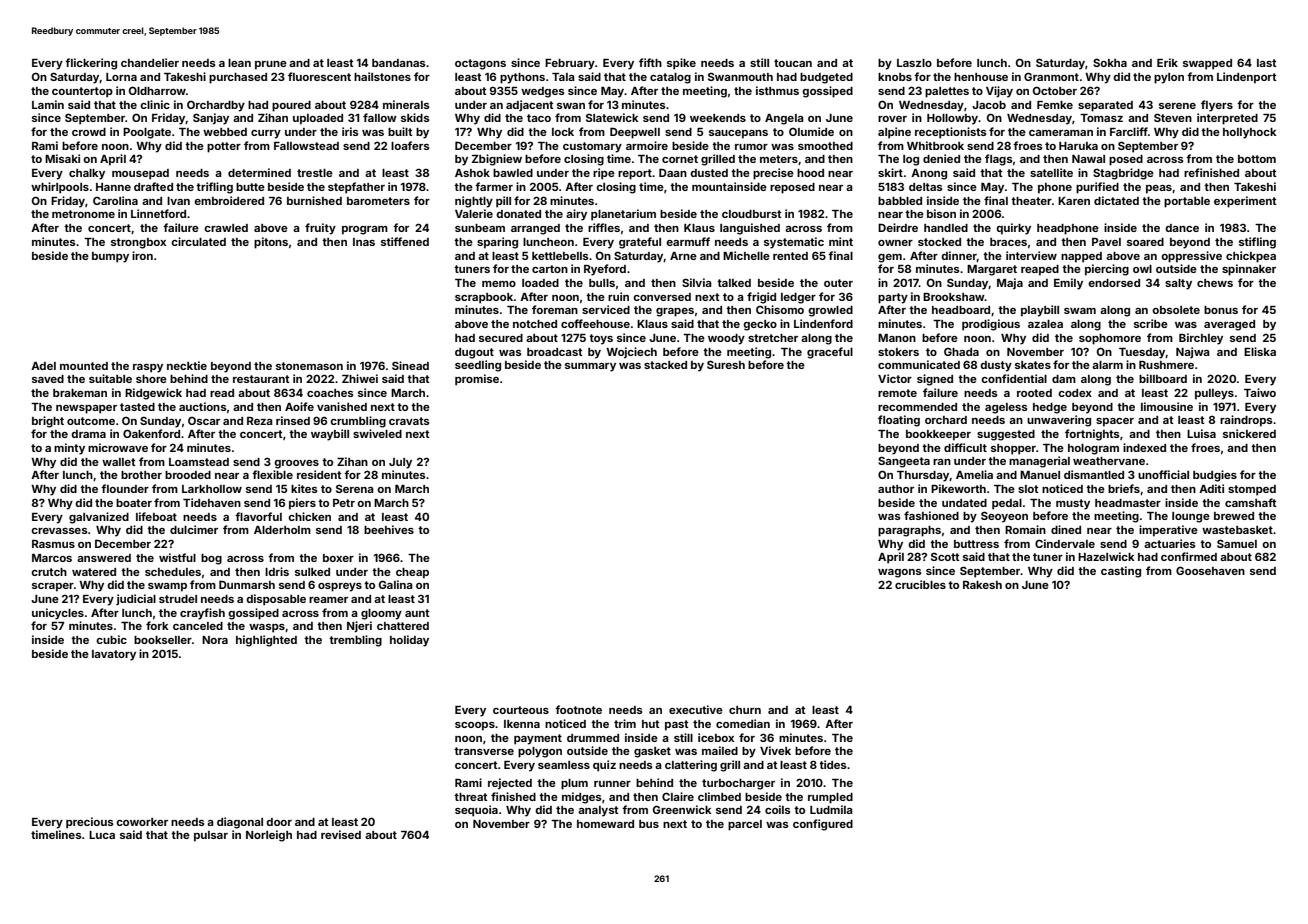 The width and height of the document is (1308, 924). What do you see at coordinates (899, 573) in the document?
I see `wagons` at bounding box center [899, 573].
